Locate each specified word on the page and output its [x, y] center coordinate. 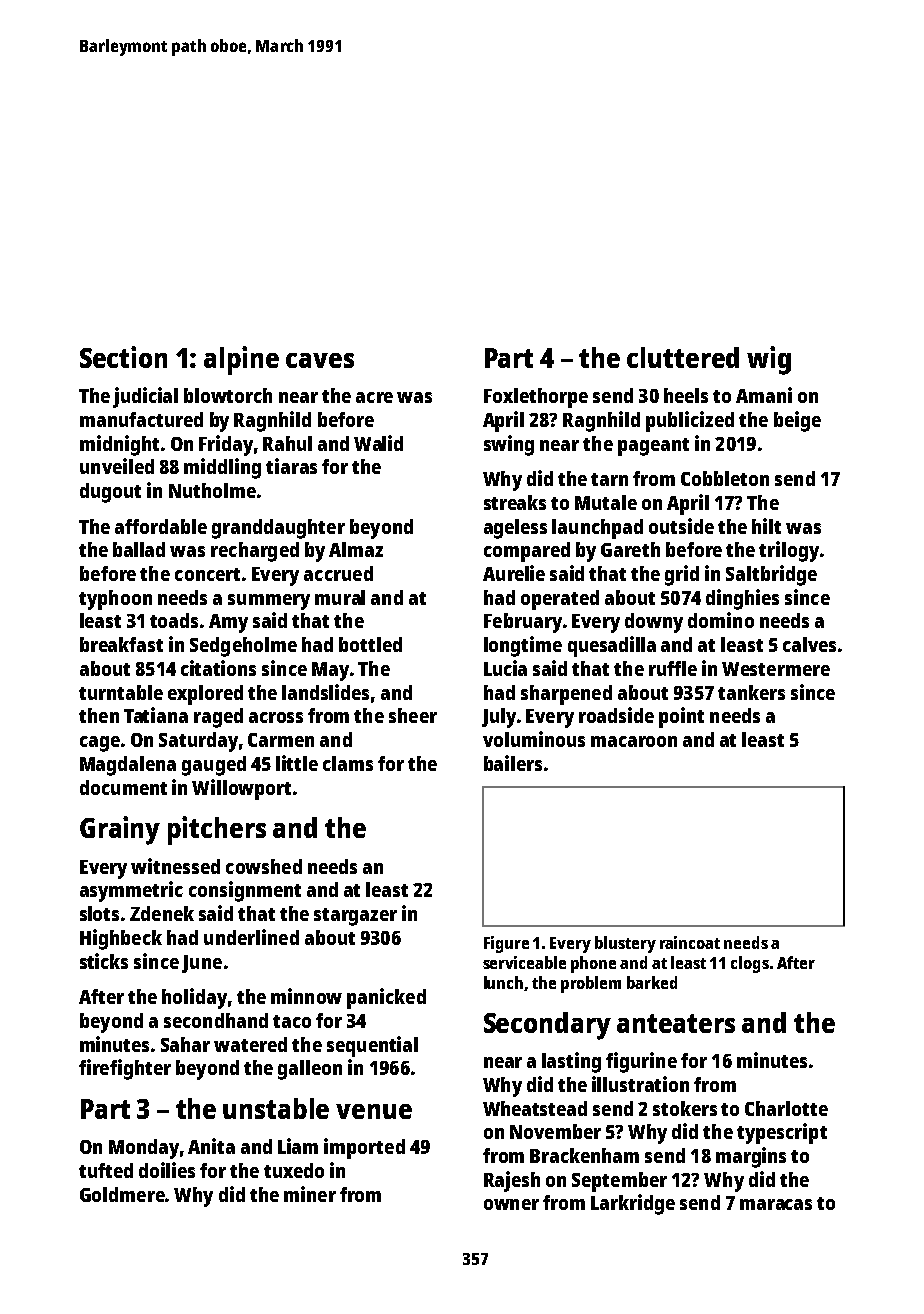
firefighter [125, 1069]
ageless [515, 529]
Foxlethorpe [536, 398]
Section [123, 357]
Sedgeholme [243, 647]
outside [681, 526]
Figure [506, 944]
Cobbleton [725, 478]
